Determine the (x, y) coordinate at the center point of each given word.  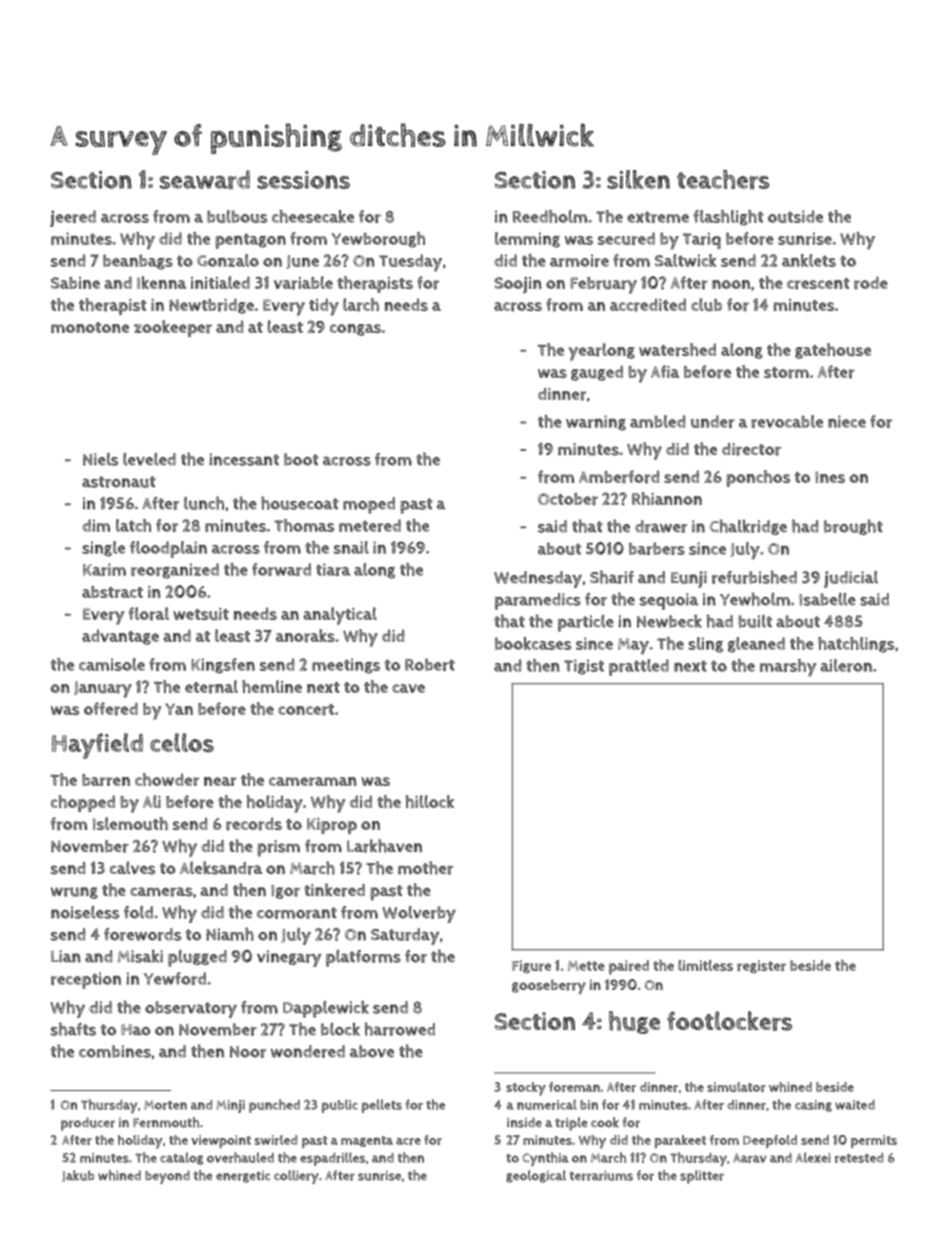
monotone (90, 327)
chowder (167, 779)
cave (408, 688)
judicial (851, 579)
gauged (597, 373)
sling (705, 645)
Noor (248, 1052)
